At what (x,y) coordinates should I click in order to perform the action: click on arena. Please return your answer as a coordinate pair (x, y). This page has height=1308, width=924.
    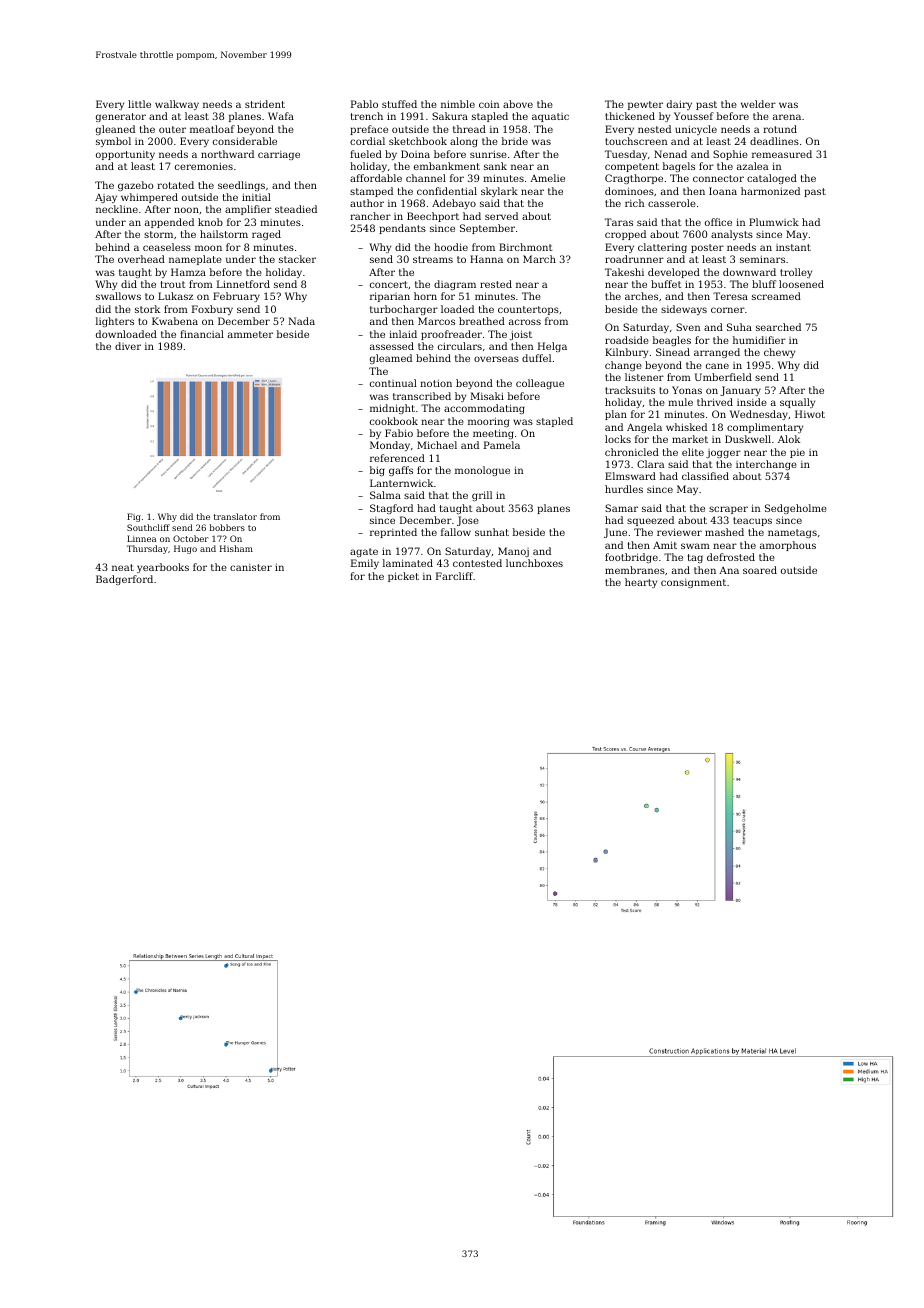
    Looking at the image, I should click on (787, 117).
